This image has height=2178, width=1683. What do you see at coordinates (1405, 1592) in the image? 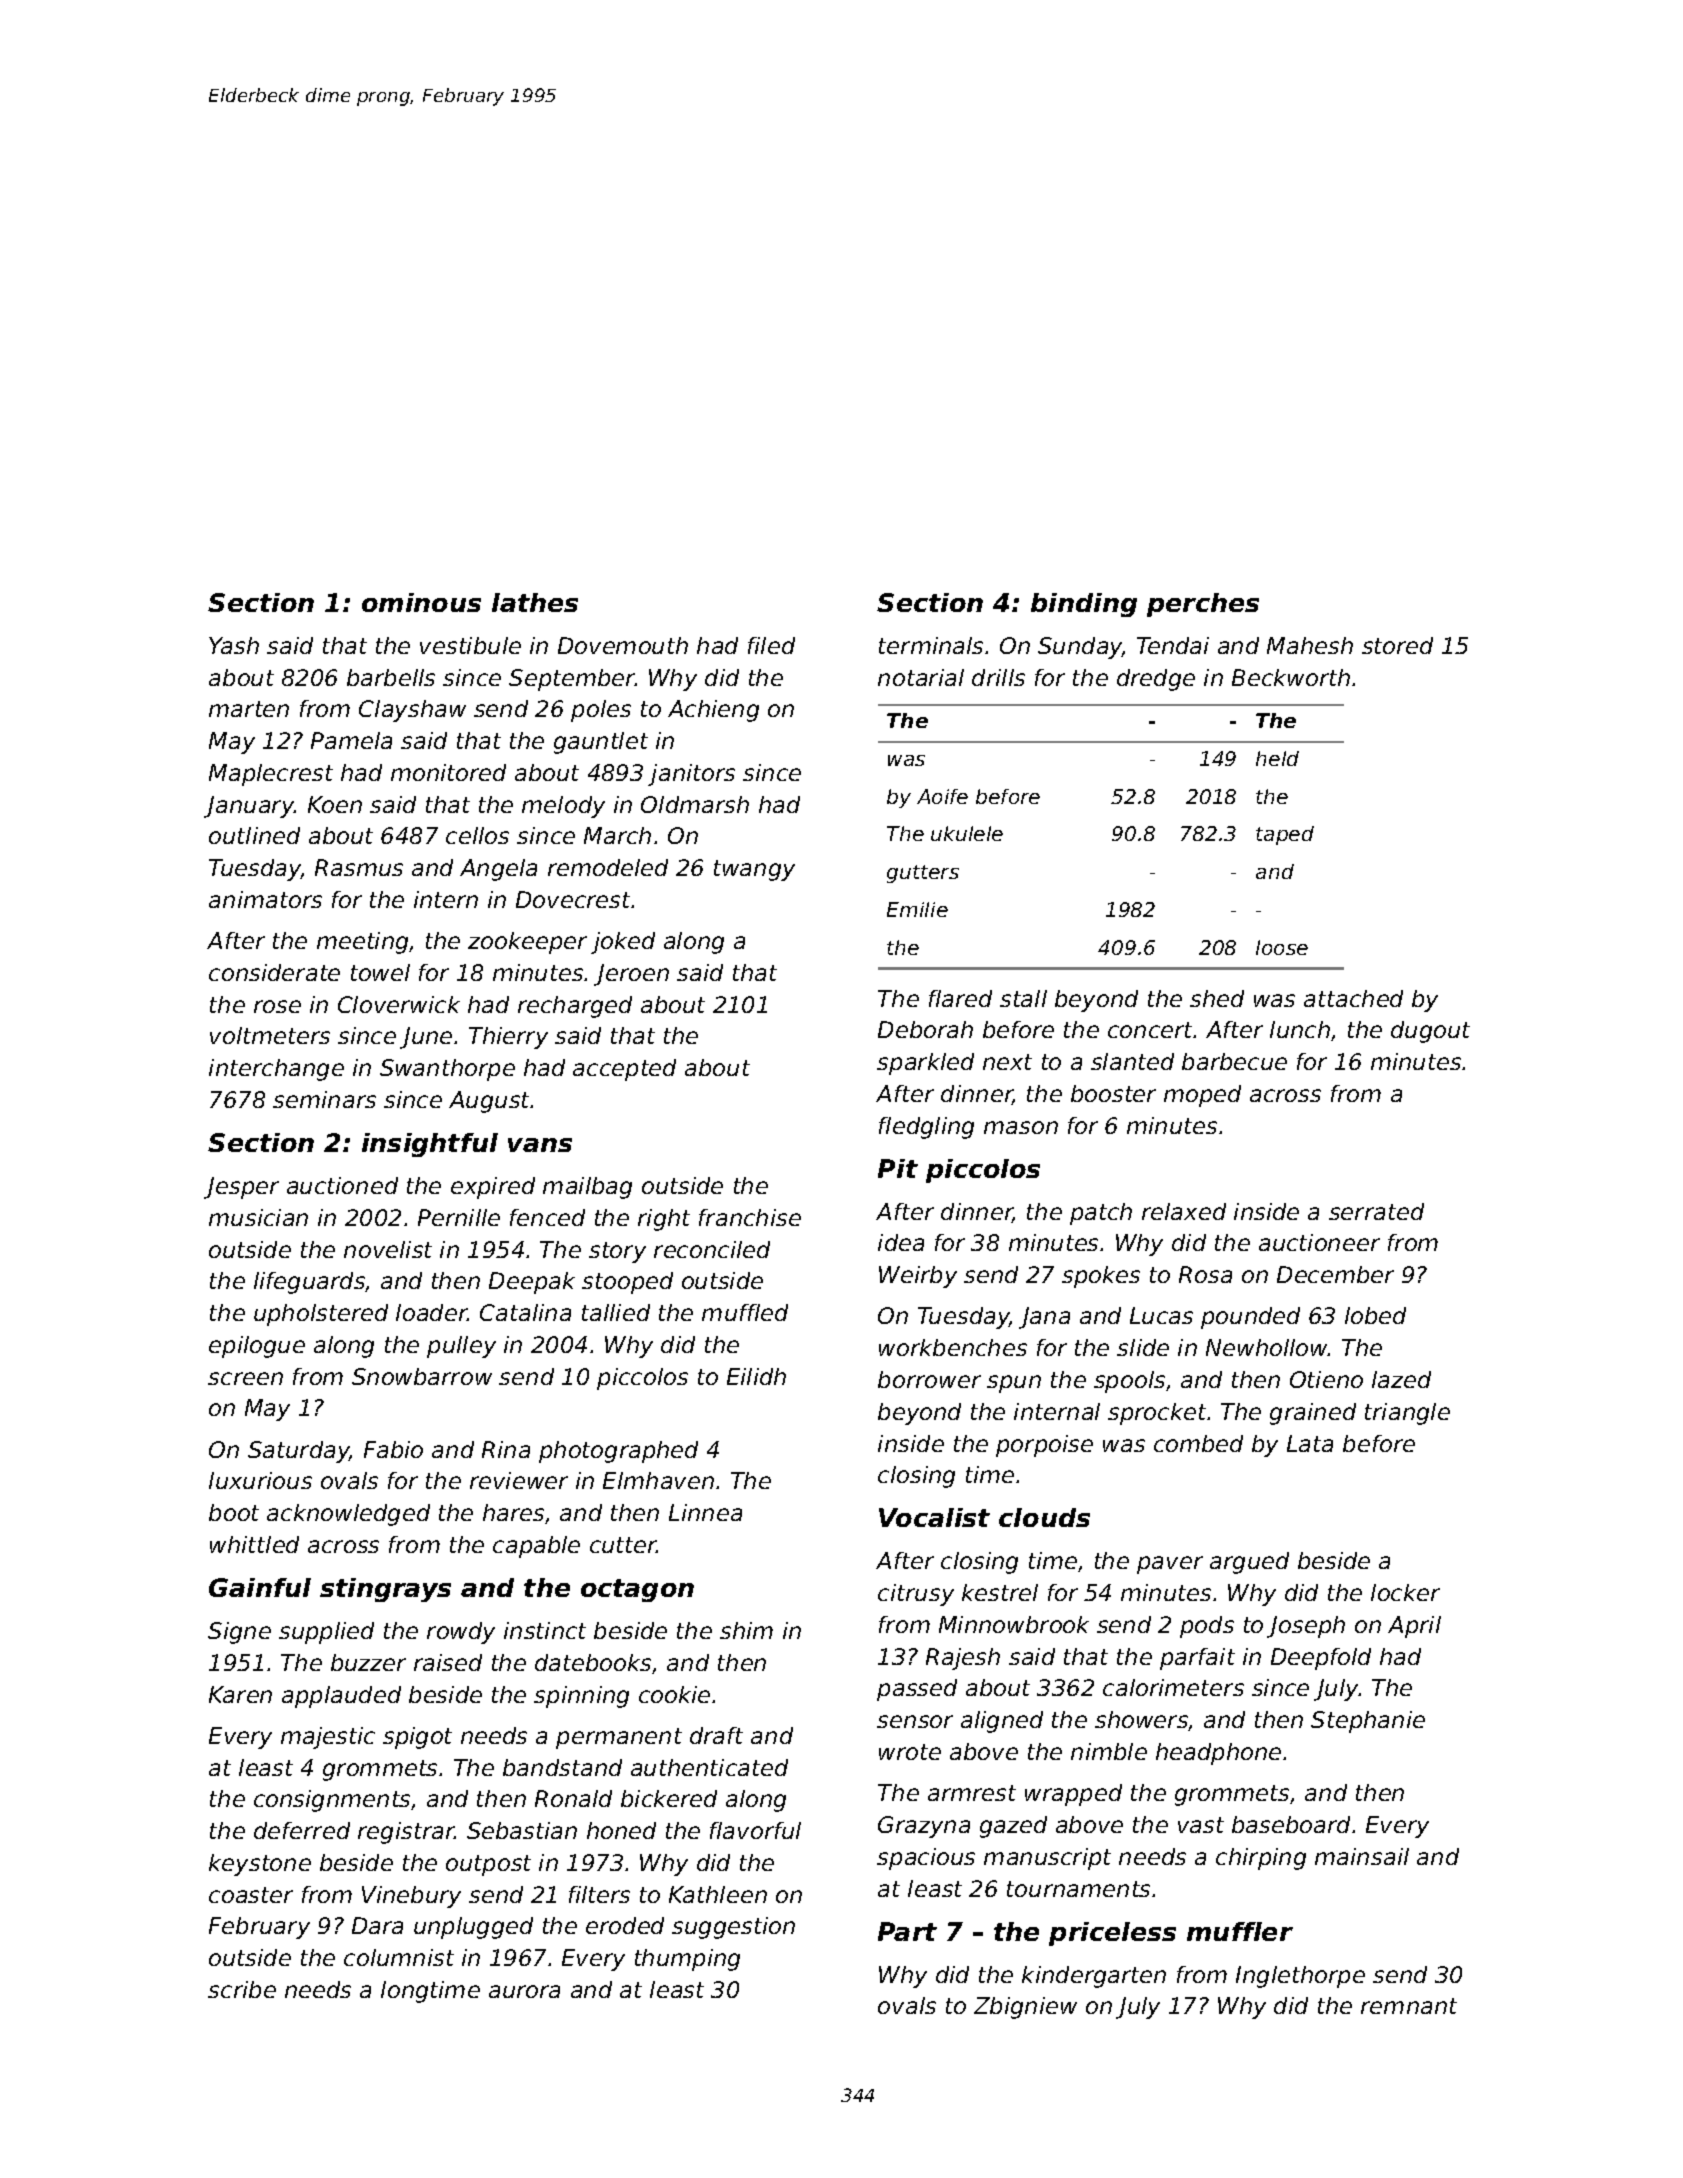
I see `locker` at bounding box center [1405, 1592].
